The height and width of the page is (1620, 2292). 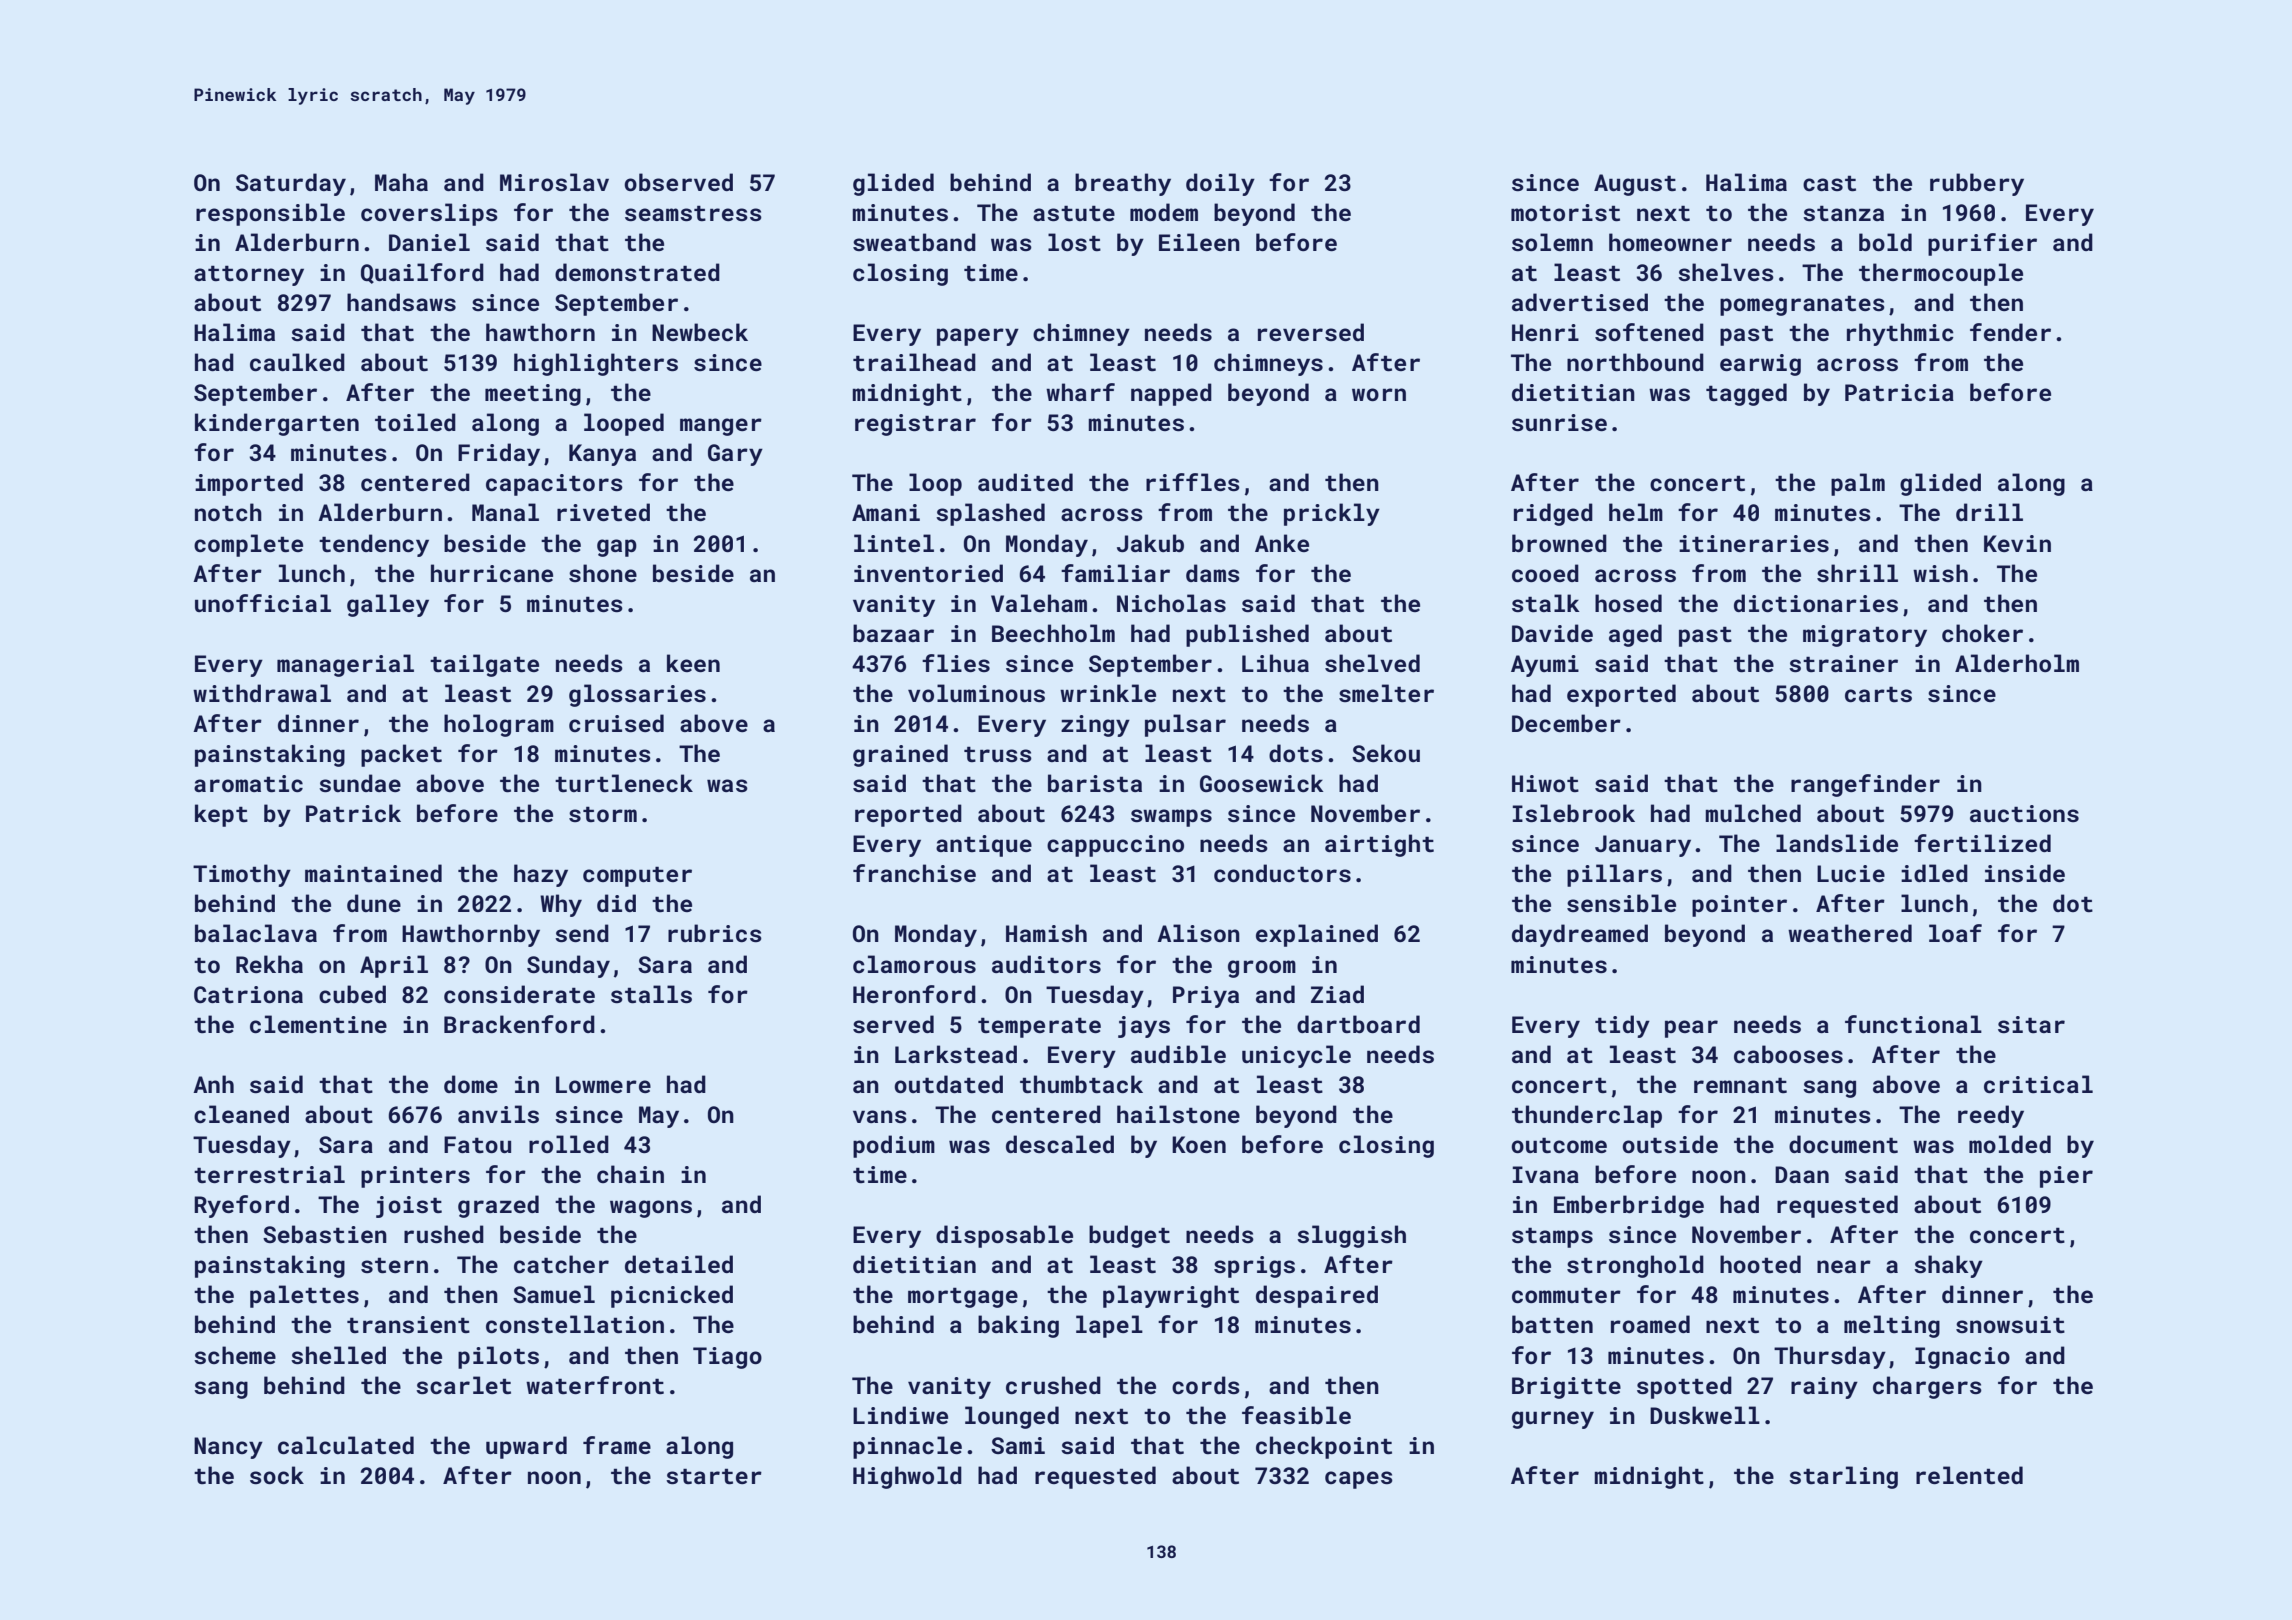 I want to click on Alison, so click(x=1198, y=933).
